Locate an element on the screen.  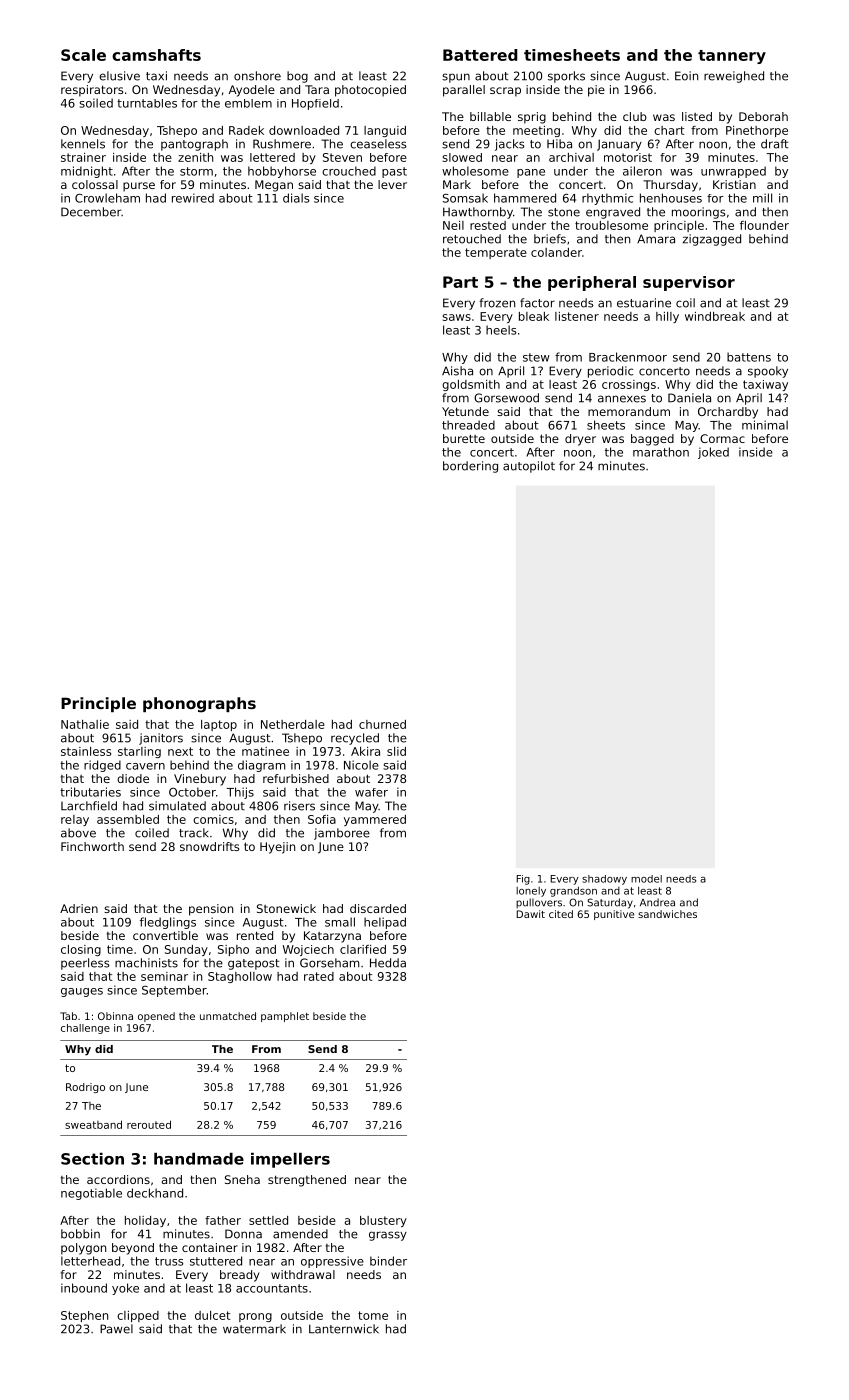
marathon is located at coordinates (661, 452).
